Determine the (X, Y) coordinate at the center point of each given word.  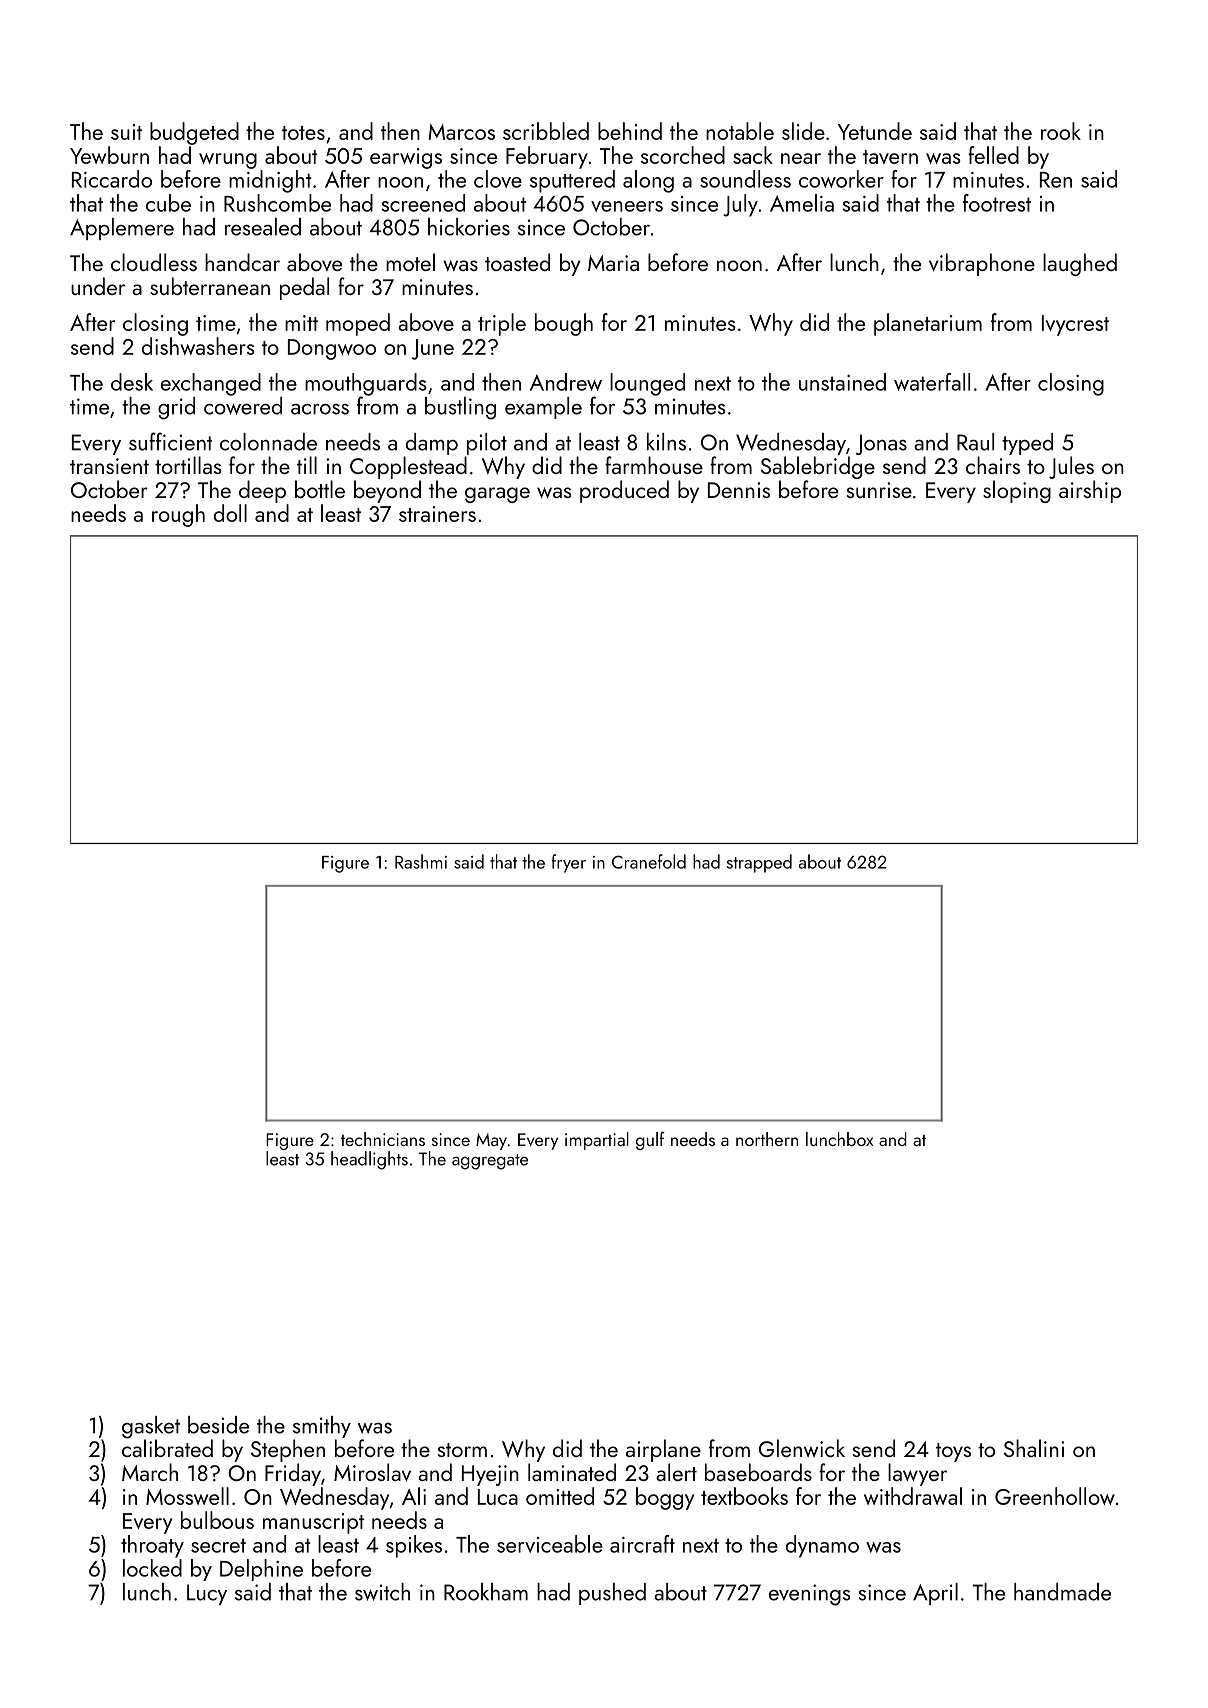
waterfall (932, 382)
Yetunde (875, 131)
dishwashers (198, 346)
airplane (663, 1450)
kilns (666, 442)
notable (740, 131)
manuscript (313, 1523)
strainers (437, 514)
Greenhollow (1055, 1496)
